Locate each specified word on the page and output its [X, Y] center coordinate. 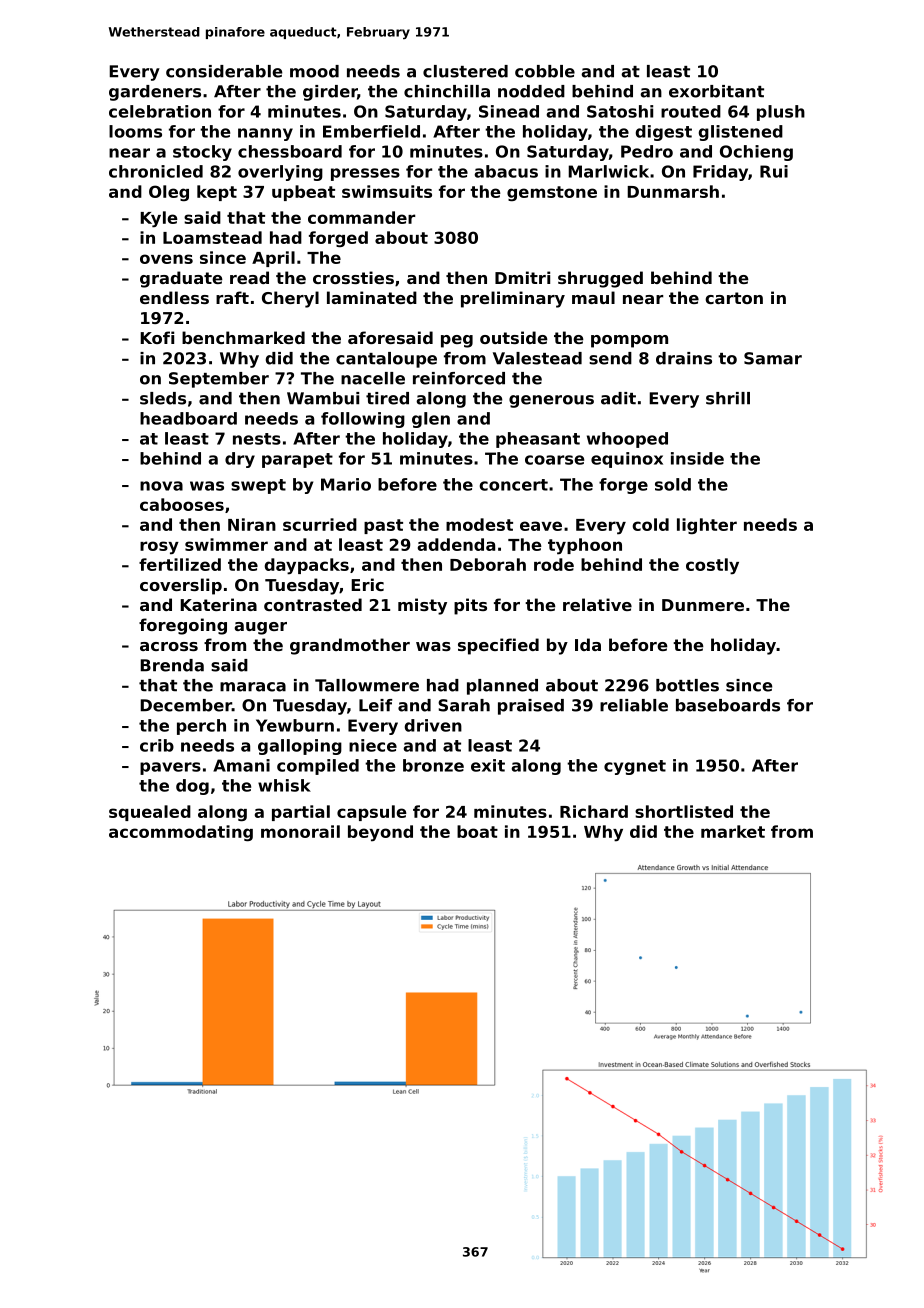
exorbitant [716, 91]
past [383, 526]
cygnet [635, 767]
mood [314, 71]
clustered [465, 71]
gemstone [552, 193]
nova [161, 486]
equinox [627, 460]
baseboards [728, 705]
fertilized [180, 564]
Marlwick [608, 171]
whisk [284, 785]
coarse [554, 460]
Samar [773, 358]
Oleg [169, 193]
